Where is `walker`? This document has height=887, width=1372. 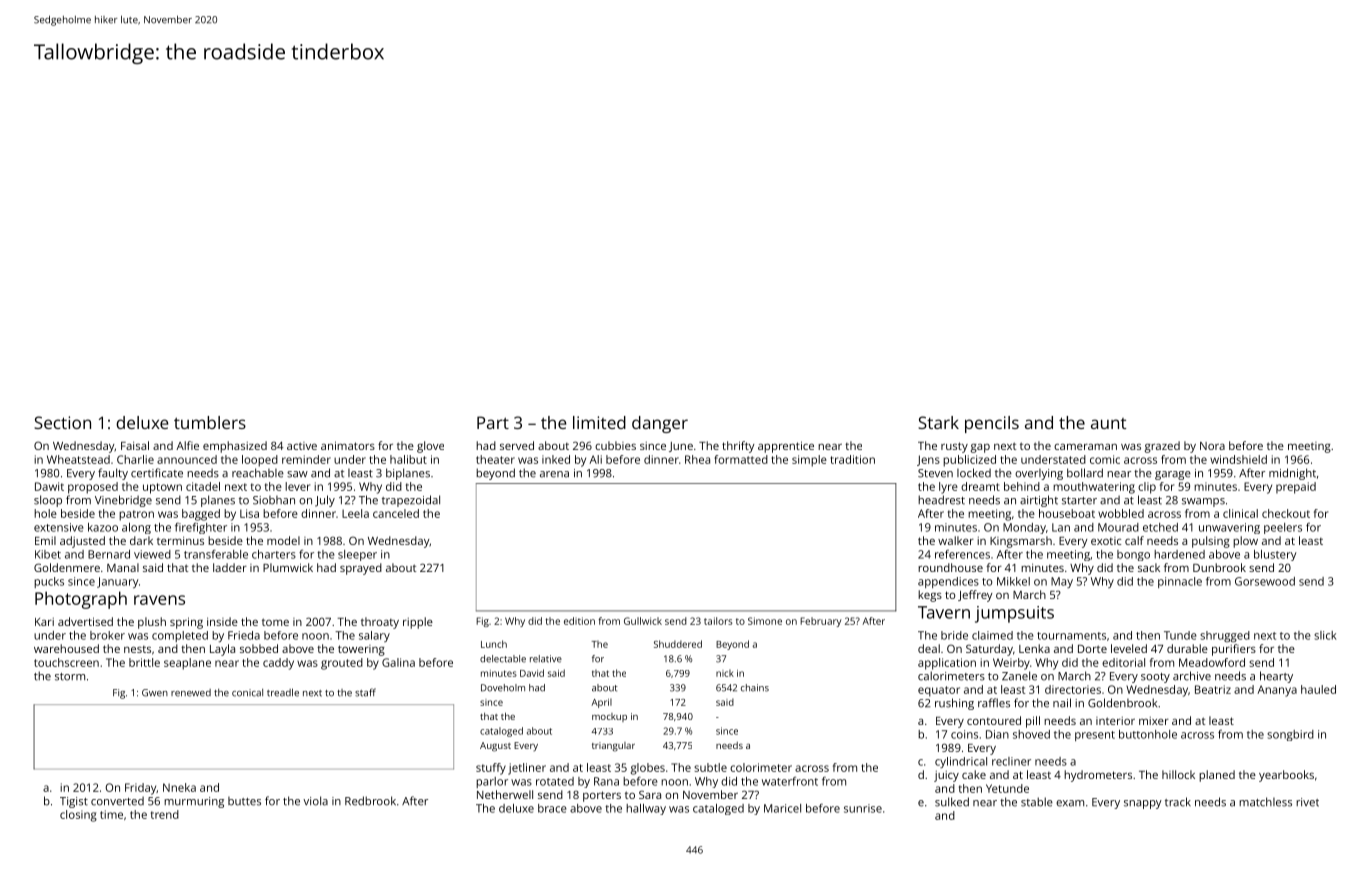 walker is located at coordinates (956, 540).
